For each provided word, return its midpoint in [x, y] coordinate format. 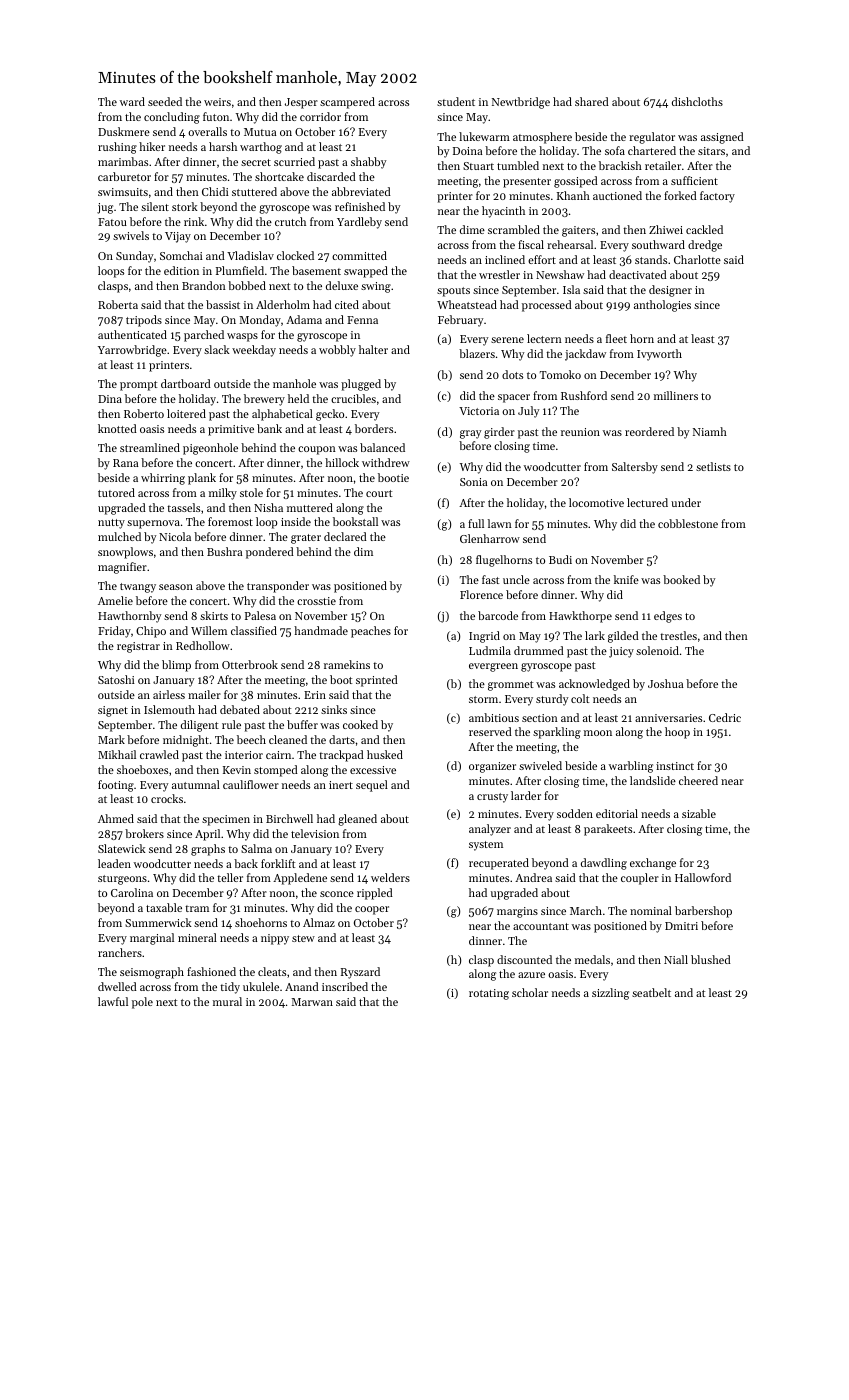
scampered [347, 103]
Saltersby [635, 468]
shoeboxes [142, 769]
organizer [492, 767]
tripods [144, 321]
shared [592, 101]
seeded [165, 101]
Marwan [312, 1002]
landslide [653, 780]
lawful [113, 1001]
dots [512, 374]
